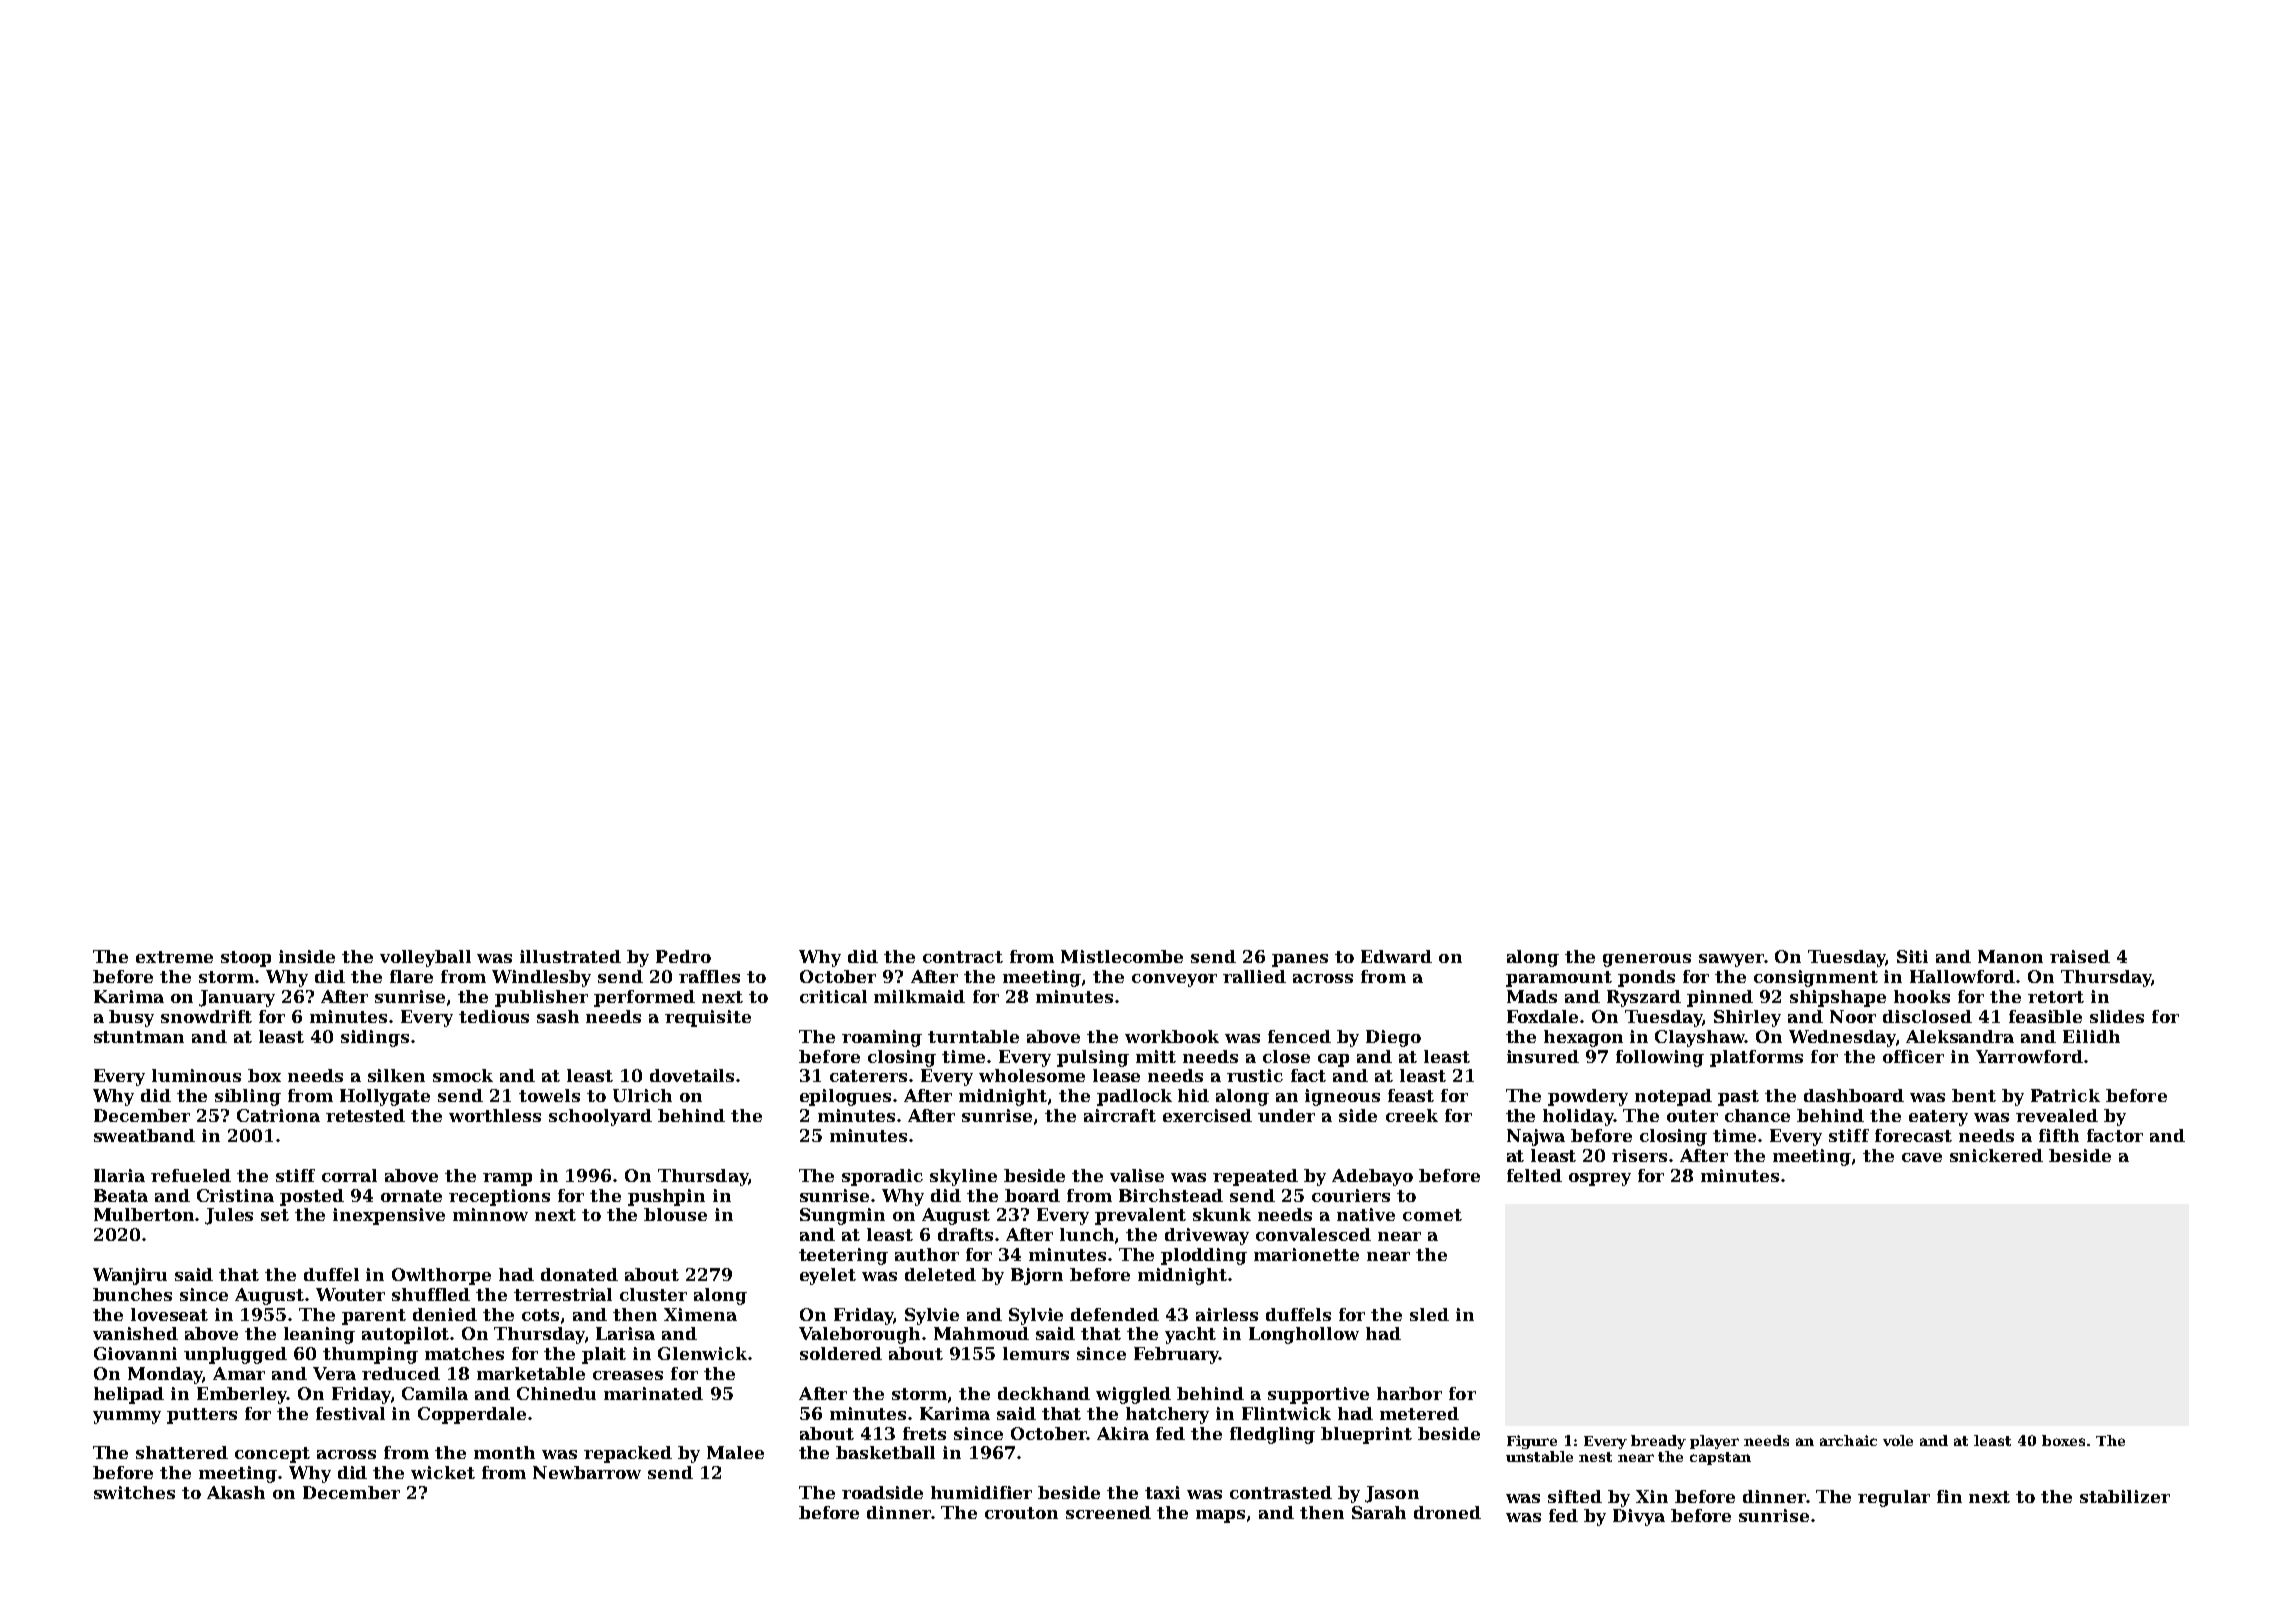 Image resolution: width=2282 pixels, height=1614 pixels. I want to click on Sarah, so click(1379, 1512).
